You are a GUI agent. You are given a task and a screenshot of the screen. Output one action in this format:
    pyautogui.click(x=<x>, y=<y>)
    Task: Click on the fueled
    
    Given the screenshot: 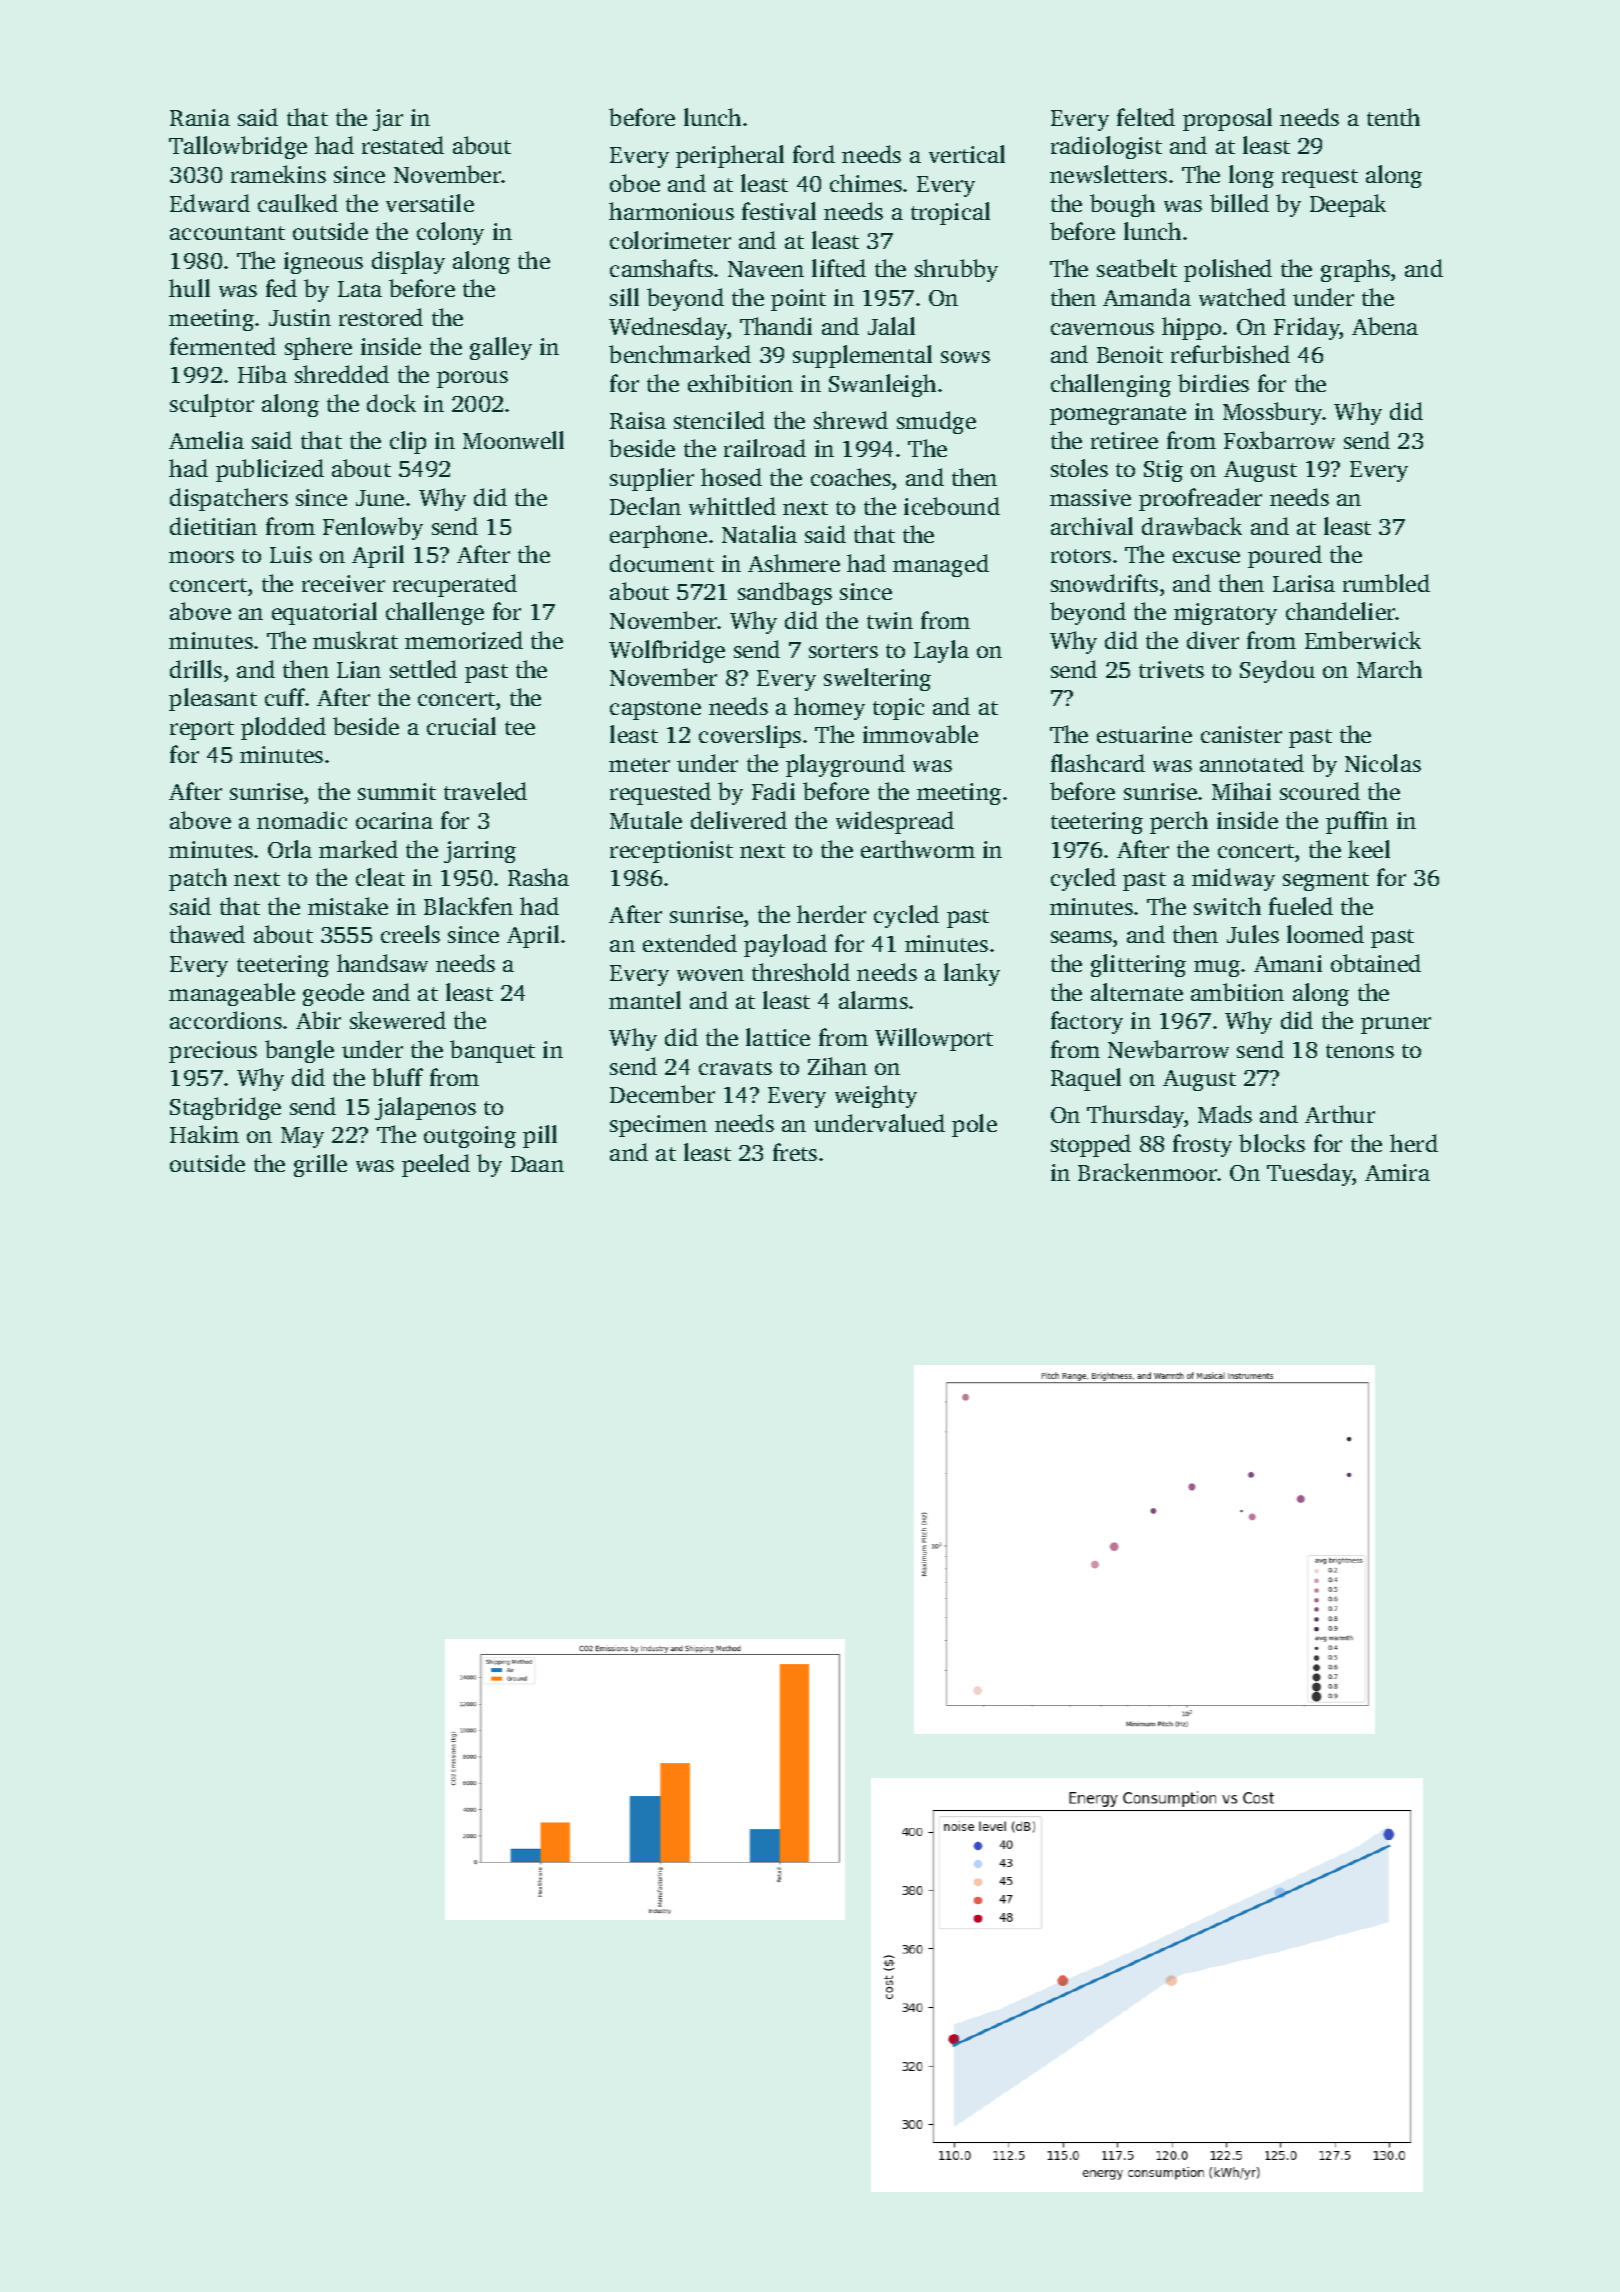 What is the action you would take?
    pyautogui.click(x=1301, y=906)
